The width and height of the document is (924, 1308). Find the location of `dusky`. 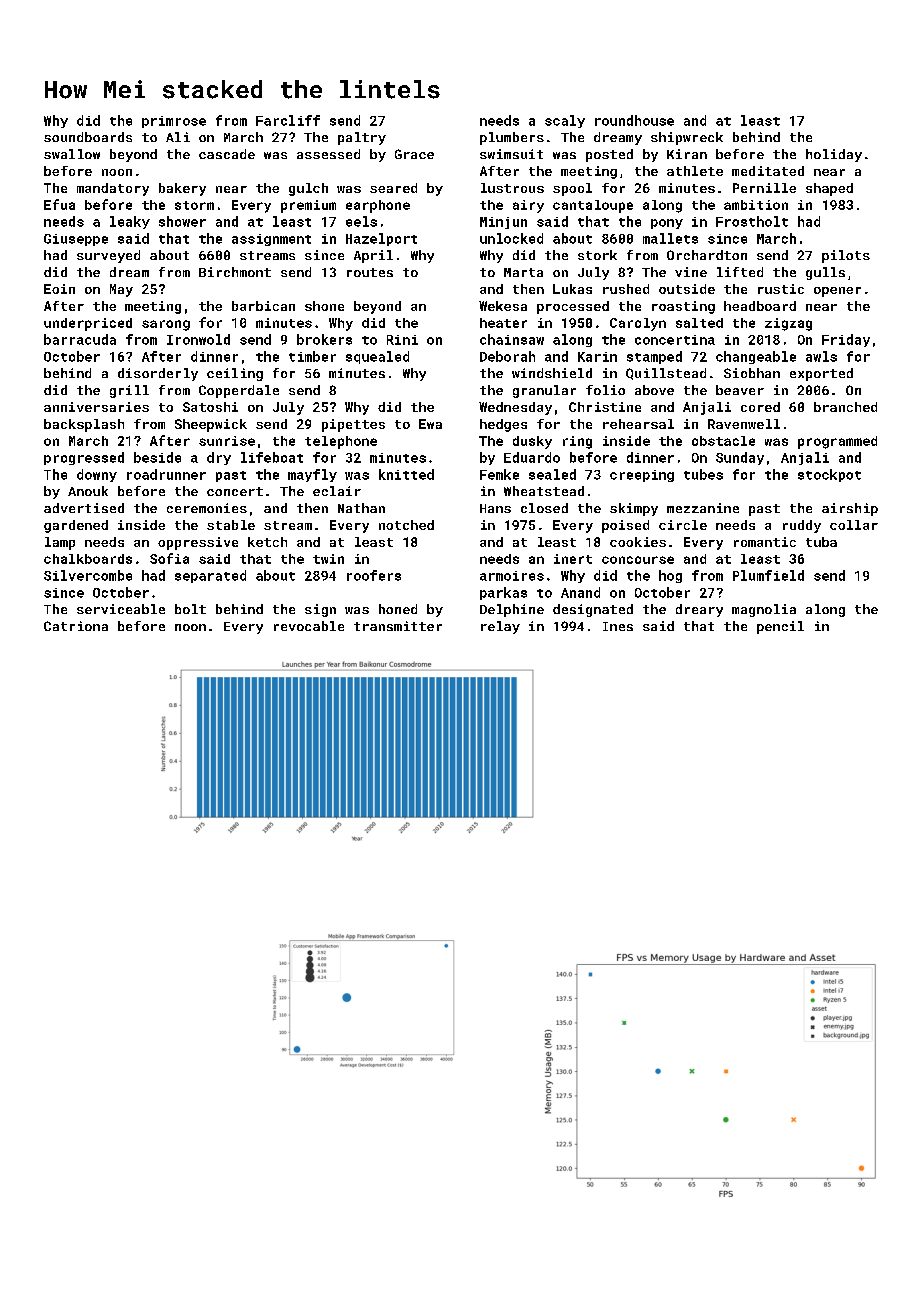

dusky is located at coordinates (532, 442).
